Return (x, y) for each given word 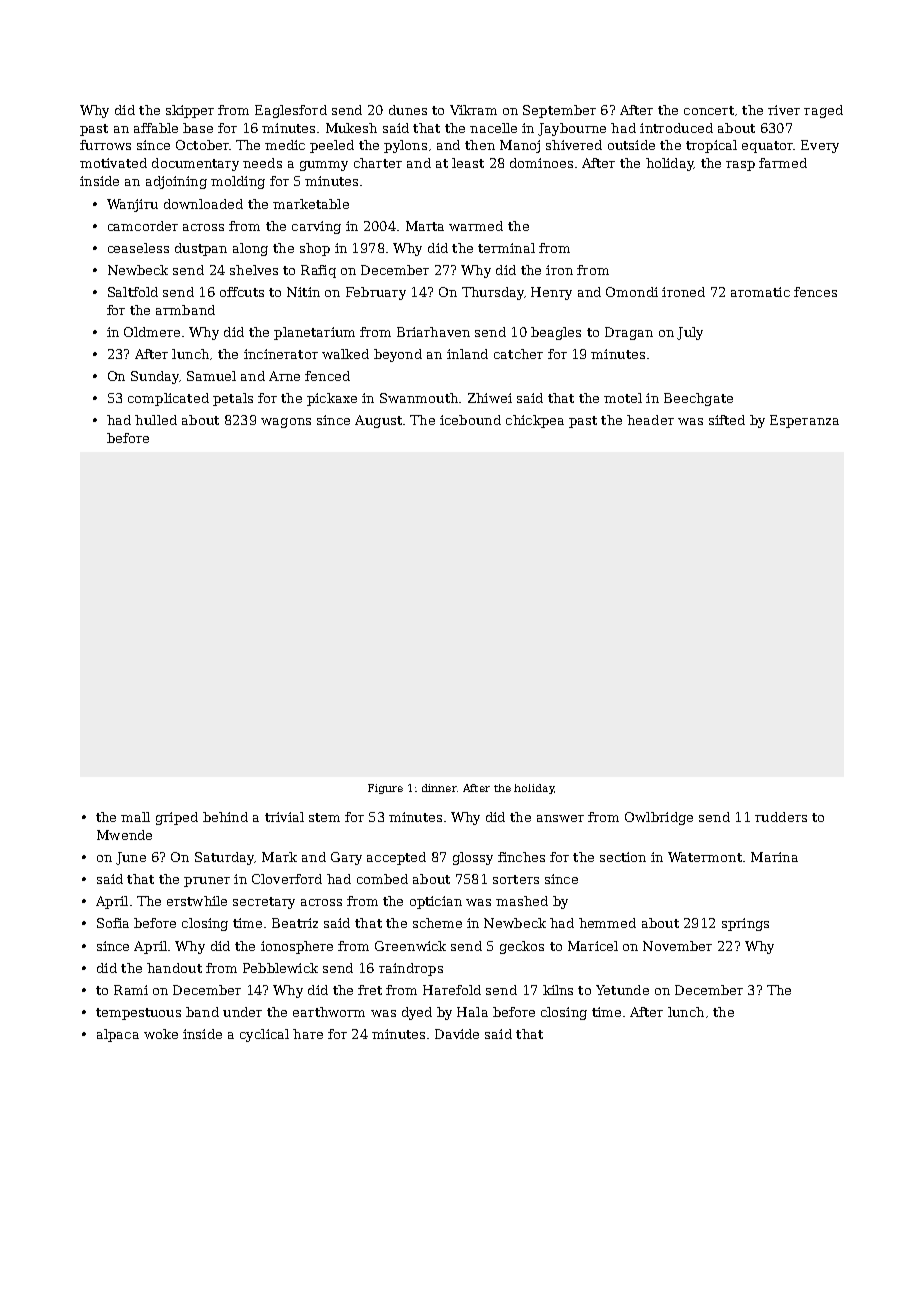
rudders (781, 817)
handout (174, 968)
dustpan (201, 249)
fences (815, 292)
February (376, 293)
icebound (470, 420)
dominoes (541, 163)
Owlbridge (659, 818)
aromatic (760, 292)
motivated (113, 163)
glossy (473, 858)
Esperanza (804, 421)
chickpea (535, 421)
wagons (286, 423)
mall (135, 817)
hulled (156, 420)
